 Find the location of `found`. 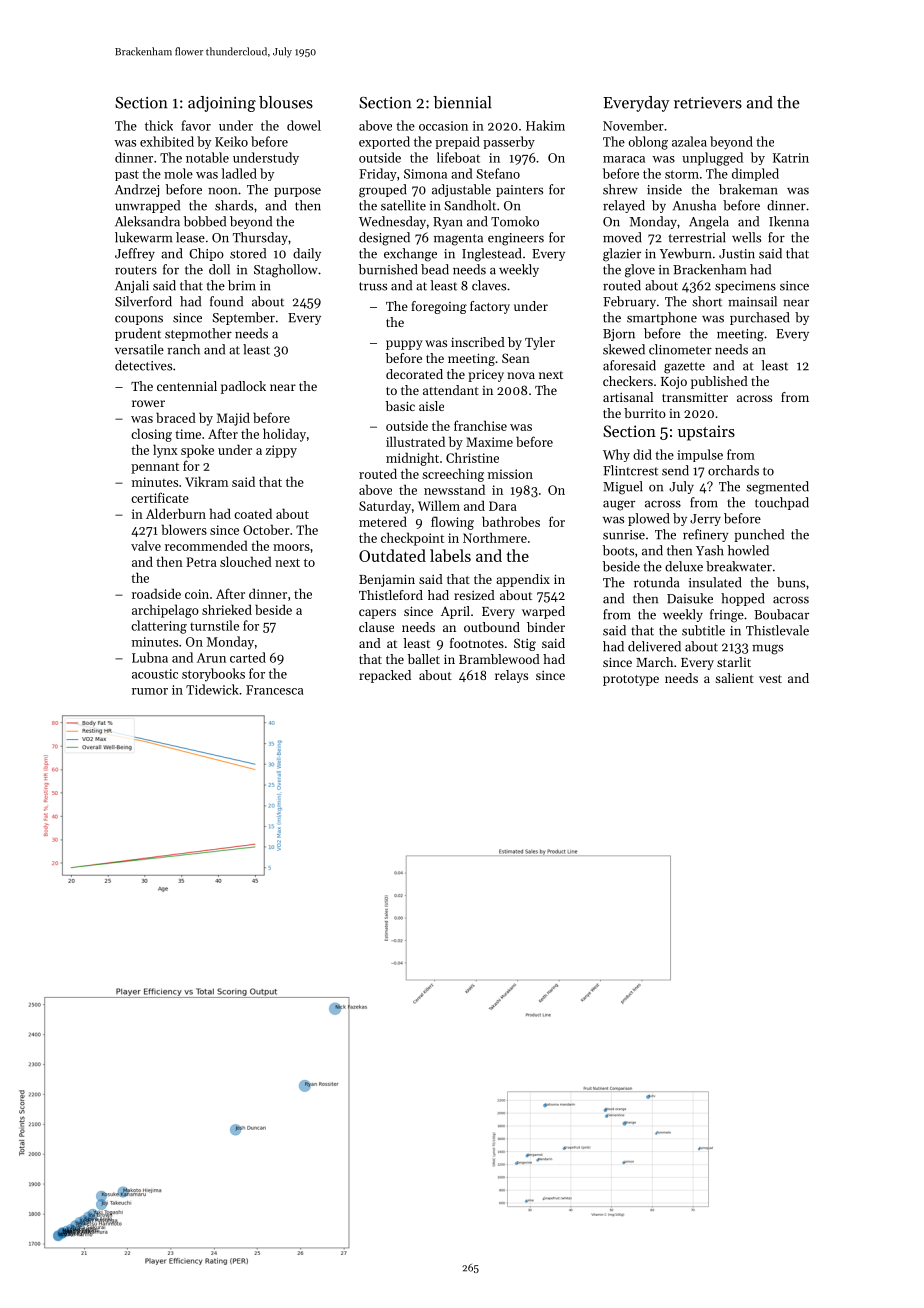

found is located at coordinates (226, 301).
